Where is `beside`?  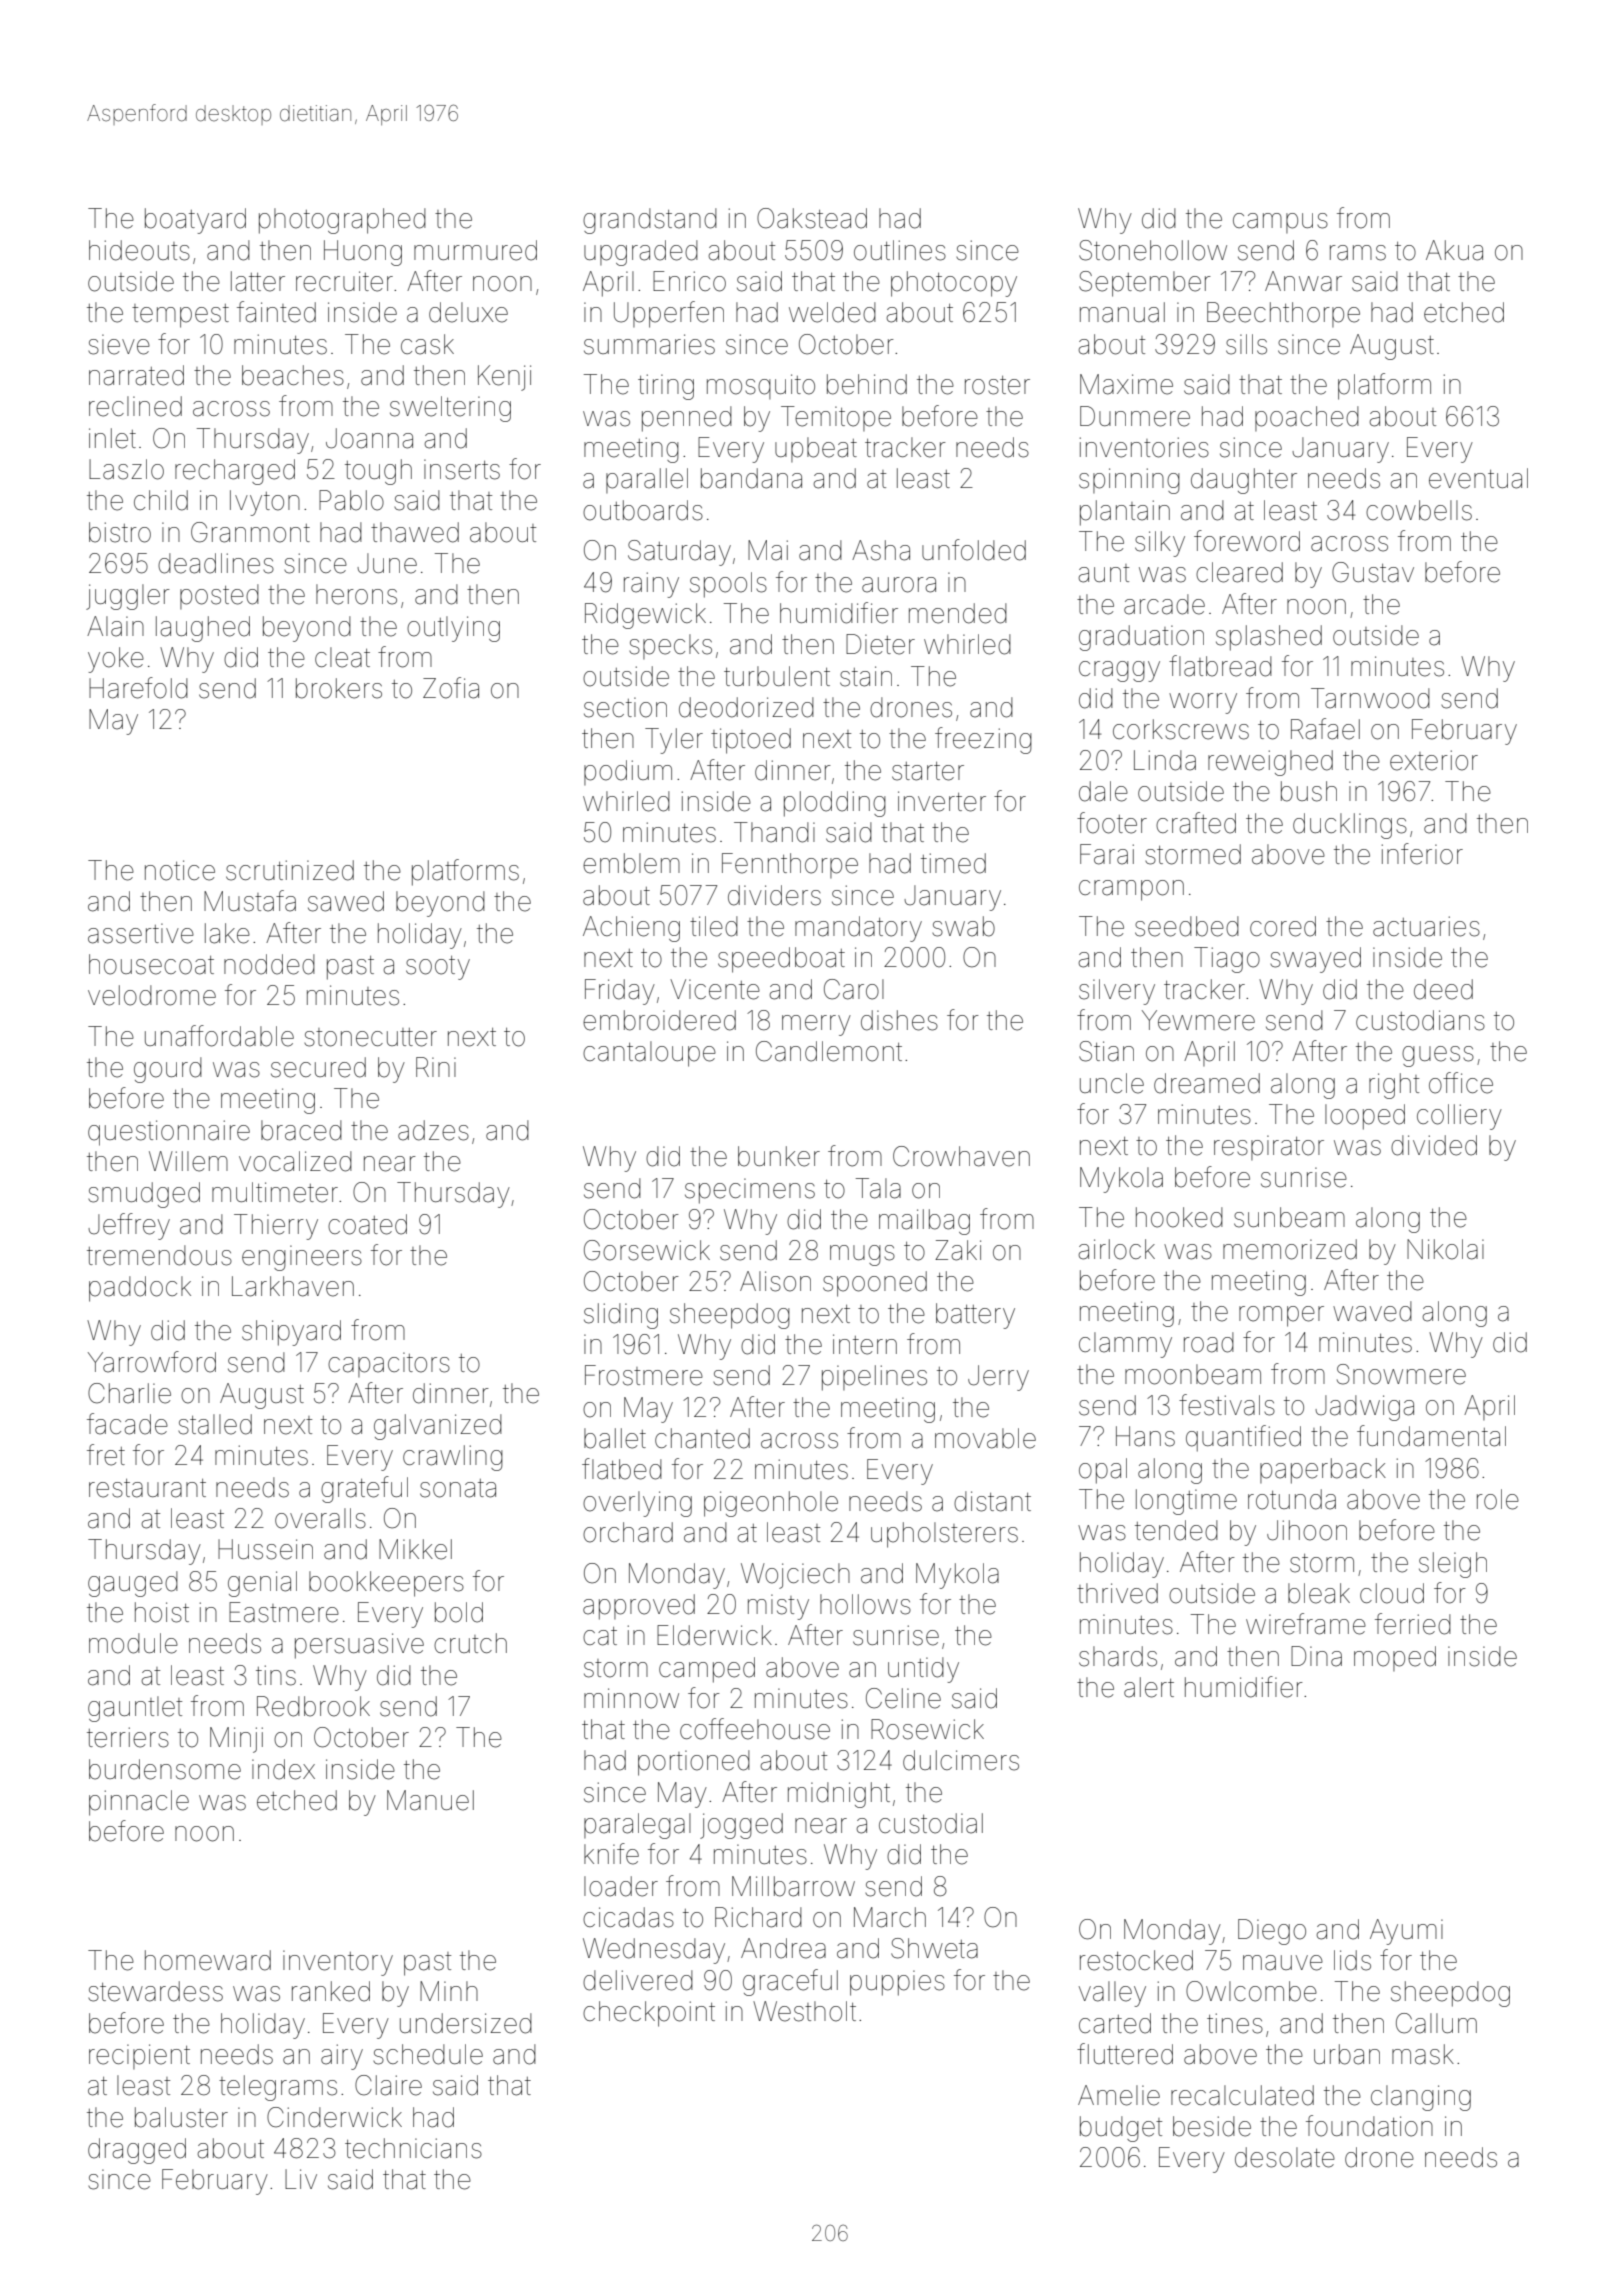 beside is located at coordinates (1212, 2126).
